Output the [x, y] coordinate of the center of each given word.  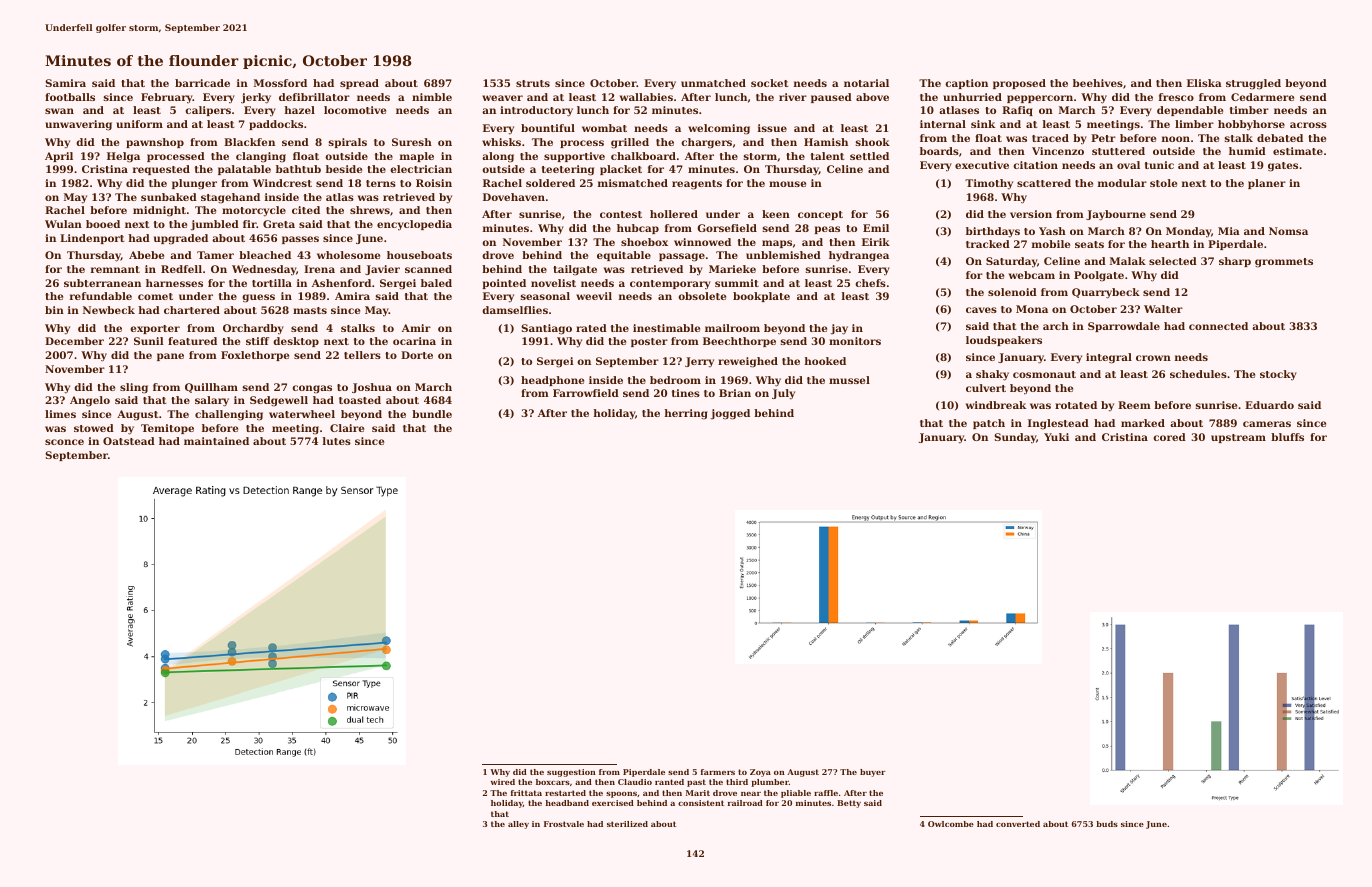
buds [1107, 824]
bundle [432, 414]
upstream [1238, 438]
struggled [1253, 84]
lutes [337, 441]
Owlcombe [951, 824]
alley [518, 825]
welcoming [719, 129]
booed [103, 224]
